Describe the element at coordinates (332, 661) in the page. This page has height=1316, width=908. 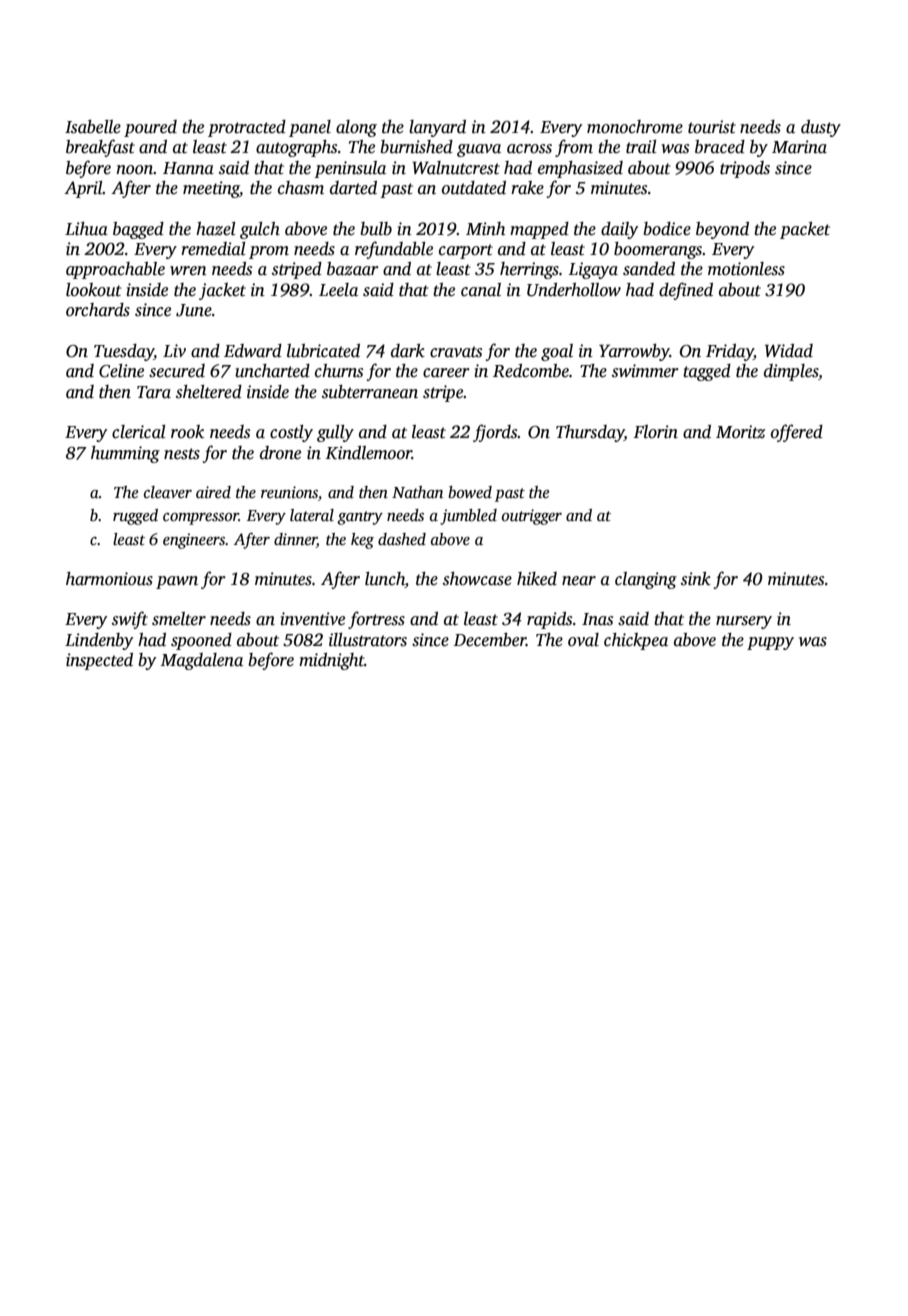
I see `midnight` at that location.
